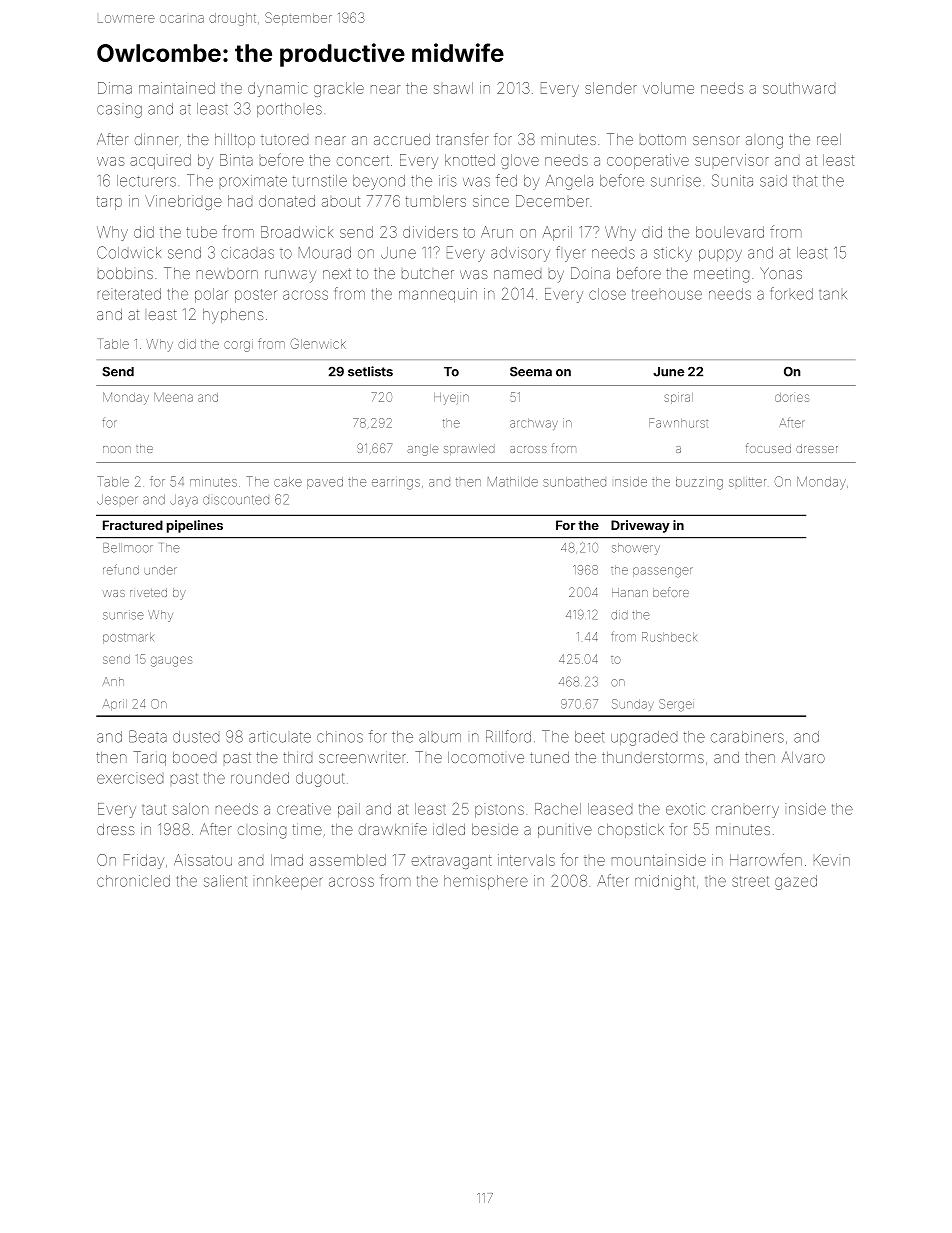 This screenshot has width=952, height=1233. What do you see at coordinates (668, 88) in the screenshot?
I see `volume` at bounding box center [668, 88].
